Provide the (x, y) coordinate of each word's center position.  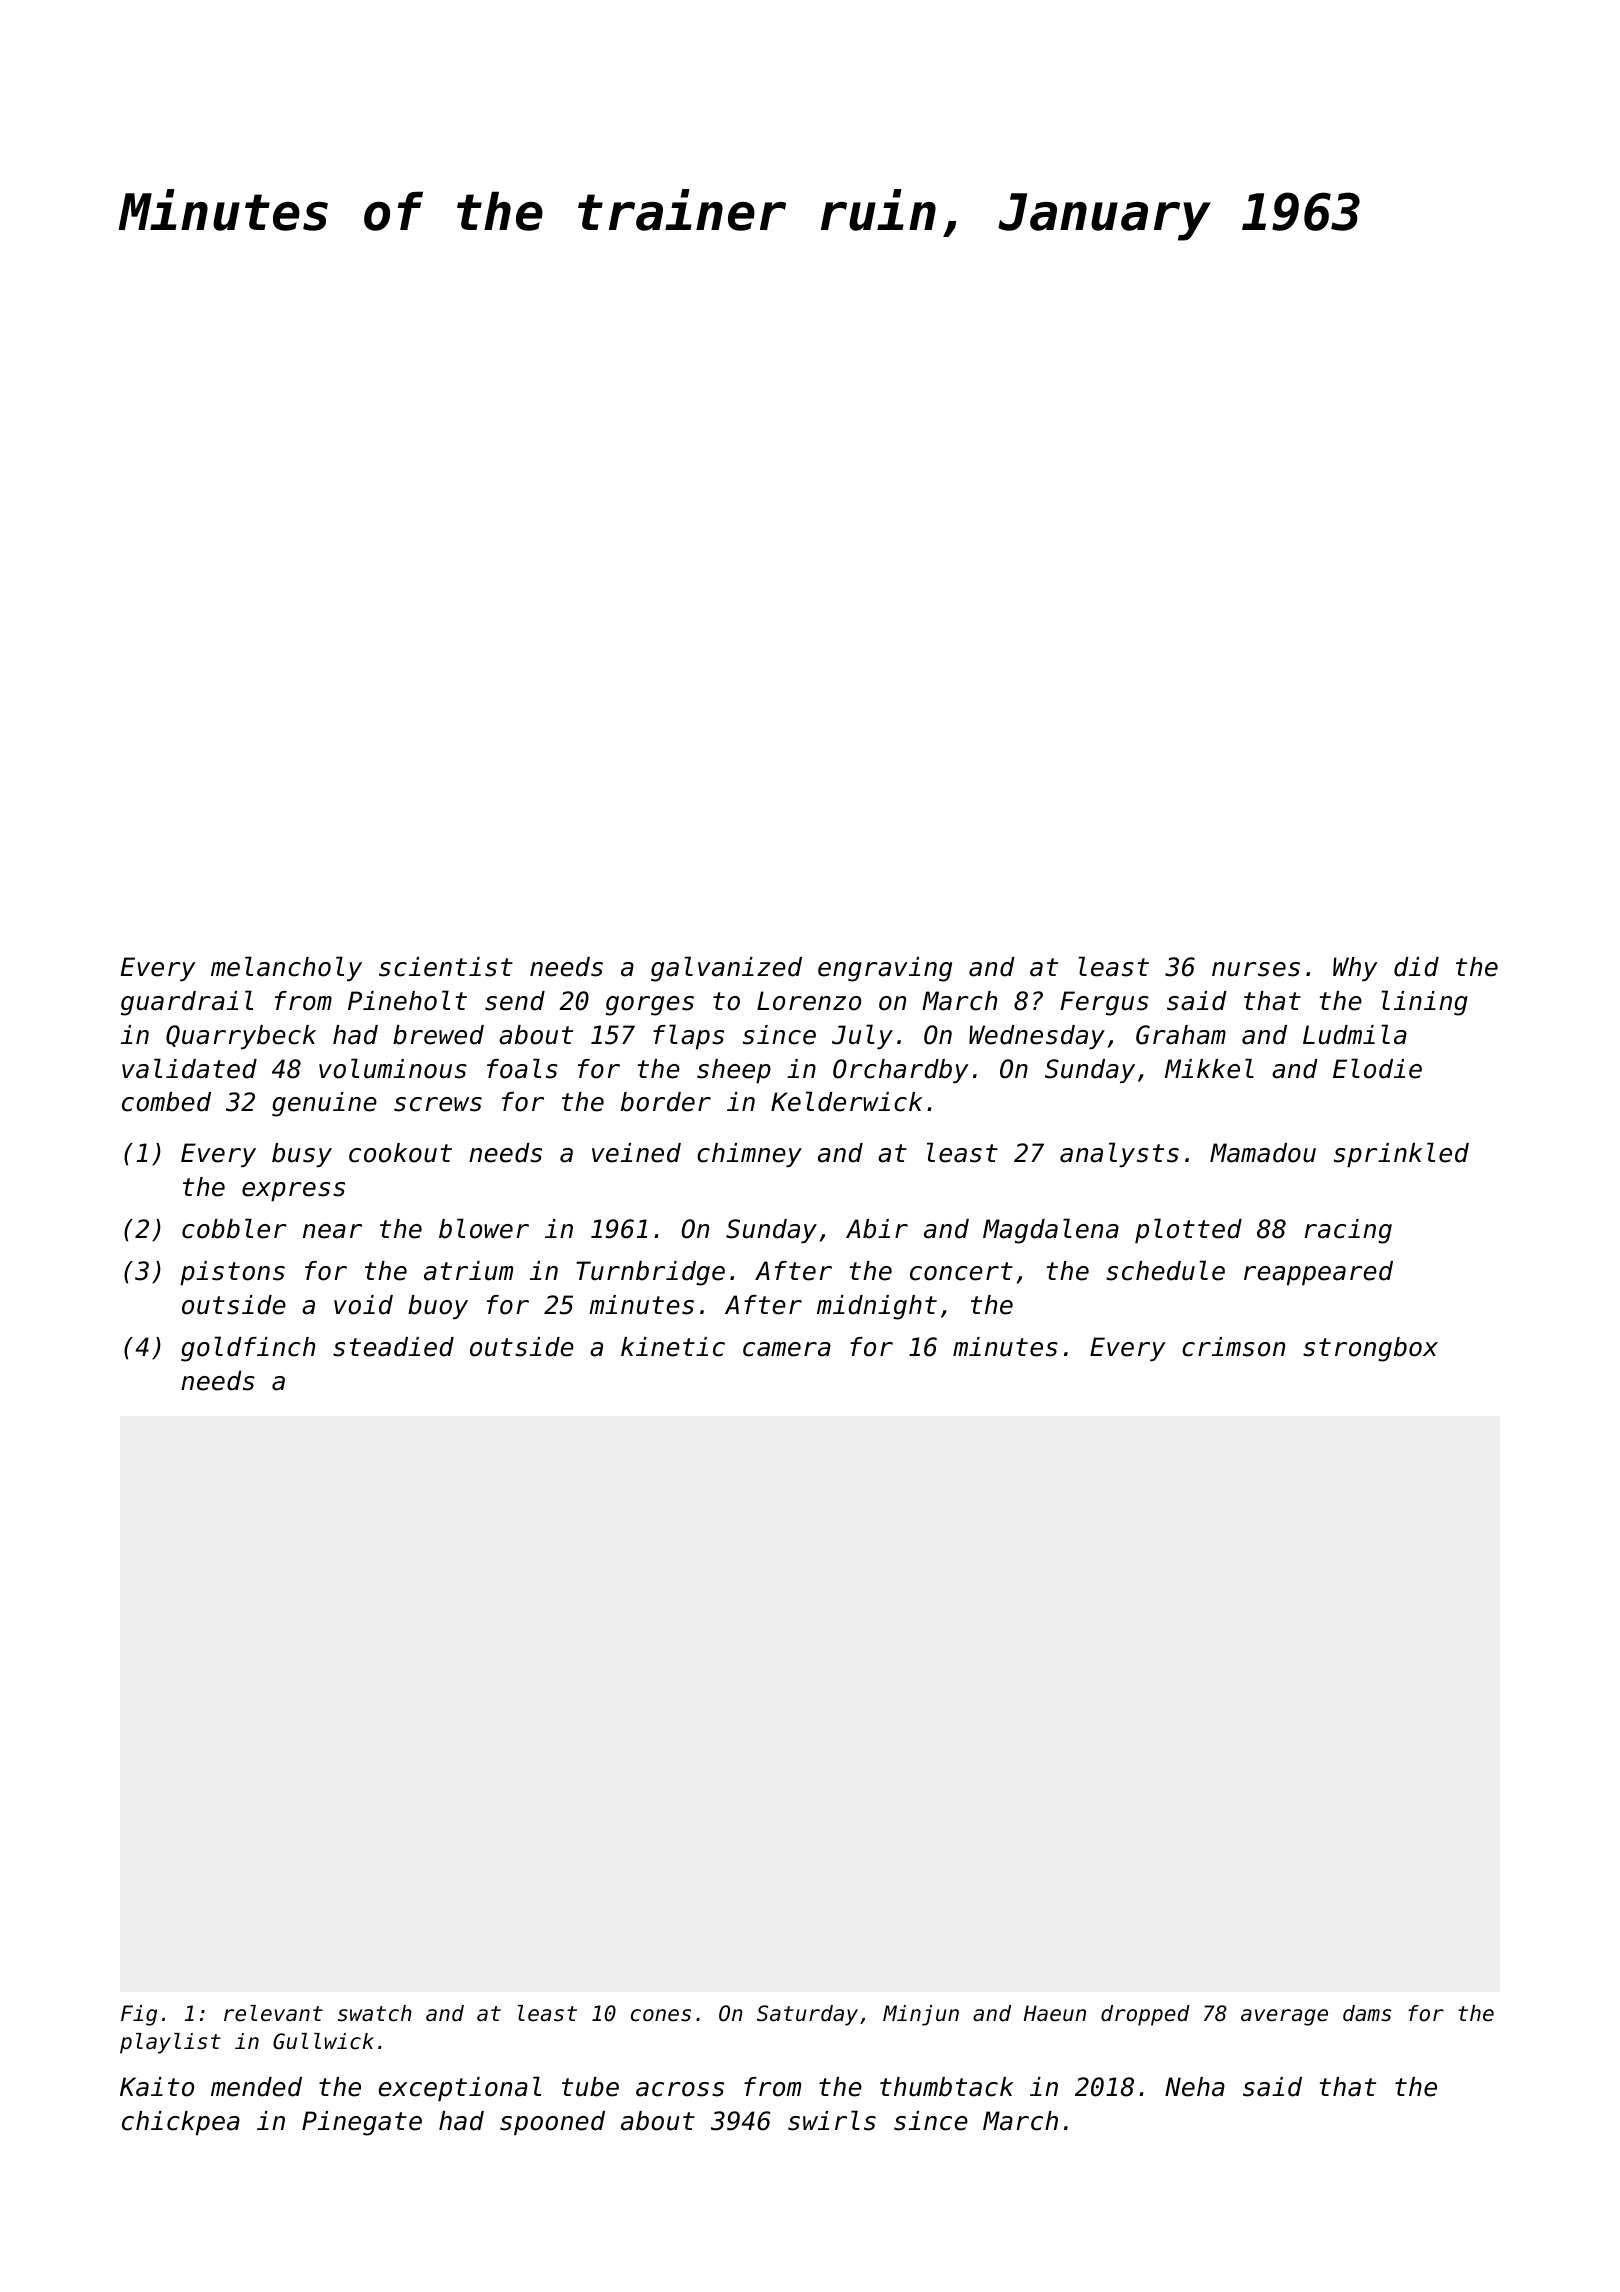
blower (484, 1228)
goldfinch (248, 1349)
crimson (1233, 1347)
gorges (650, 1006)
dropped (1145, 2015)
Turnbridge (650, 1273)
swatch (375, 2013)
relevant (273, 2013)
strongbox (1370, 1349)
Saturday (807, 2015)
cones (661, 2015)
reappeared (1318, 1273)
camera (787, 1349)
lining (1425, 1003)
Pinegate (362, 2123)
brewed (438, 1035)
